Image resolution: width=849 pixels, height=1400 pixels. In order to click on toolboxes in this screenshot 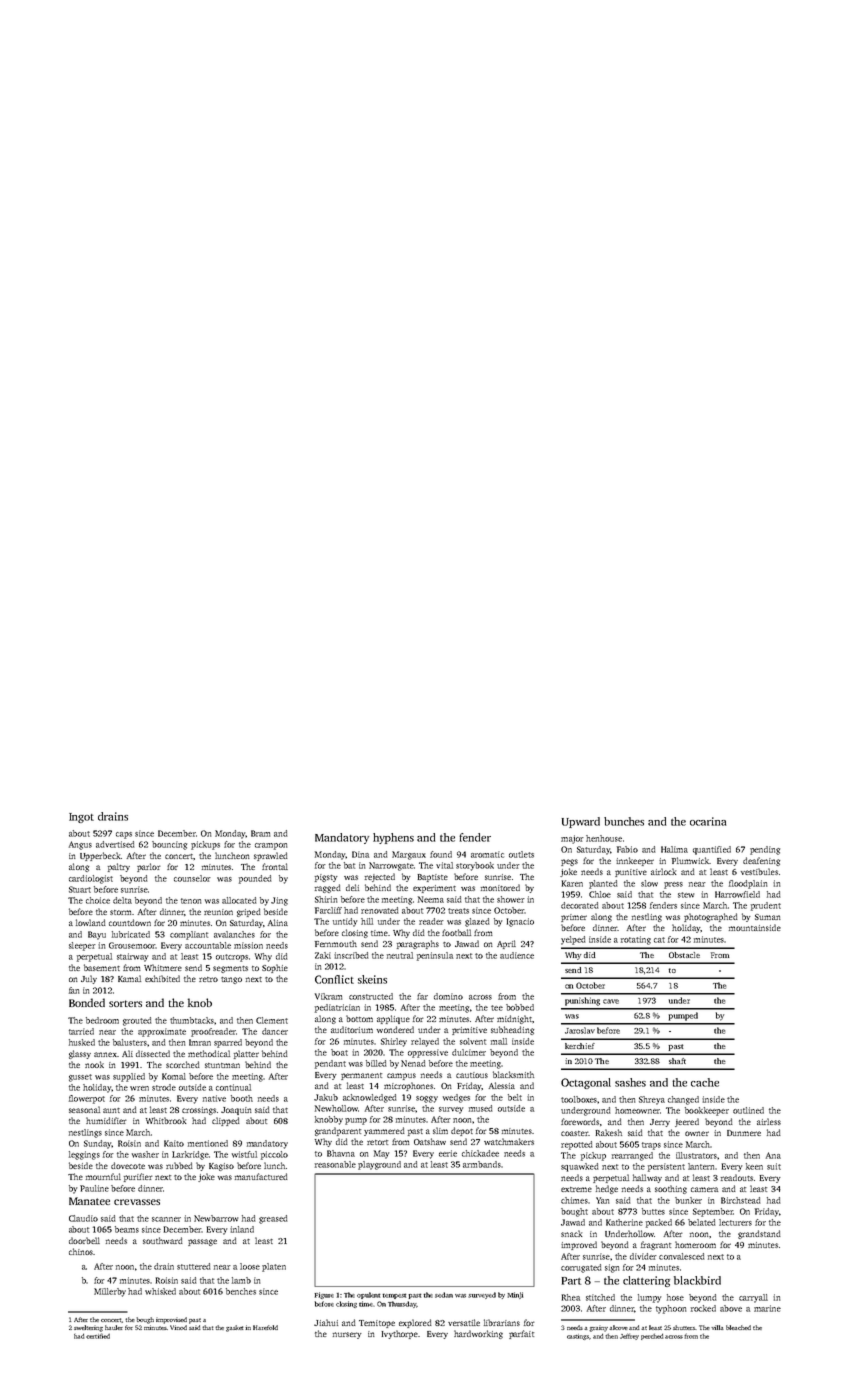, I will do `click(579, 1099)`.
